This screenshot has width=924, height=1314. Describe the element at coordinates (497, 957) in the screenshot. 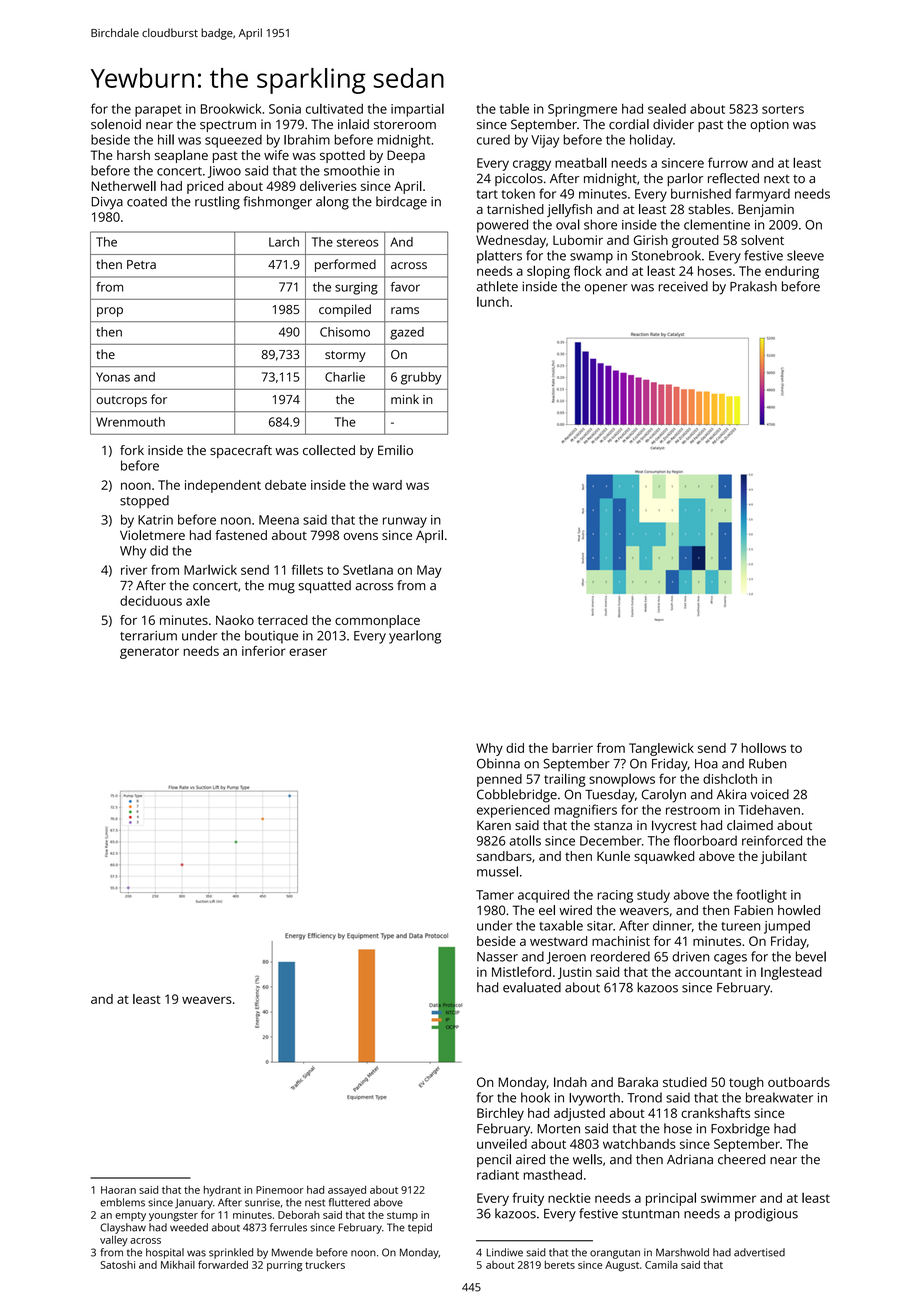

I see `Nasser` at that location.
